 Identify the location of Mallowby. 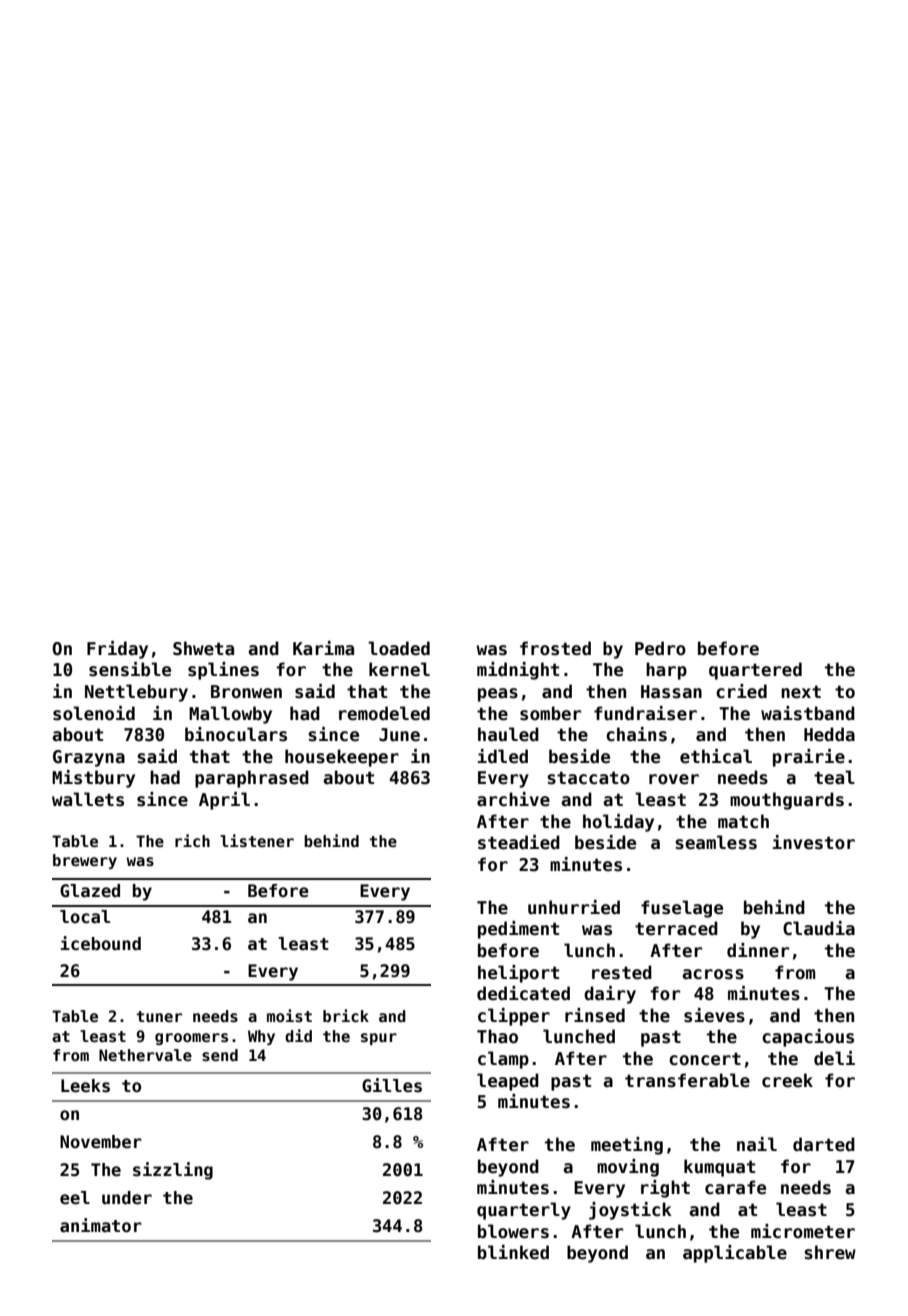
(230, 715).
